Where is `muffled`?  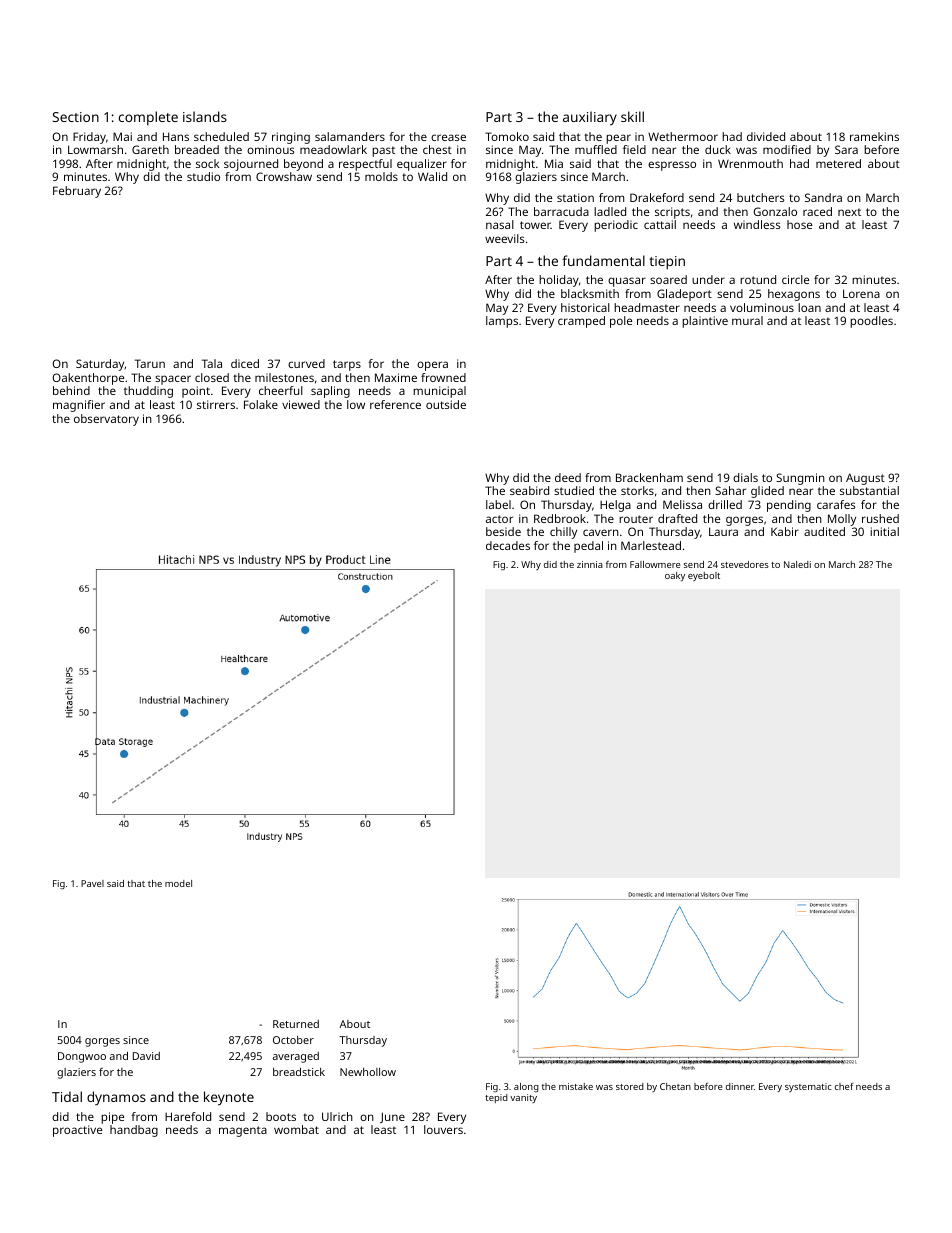
muffled is located at coordinates (596, 149).
